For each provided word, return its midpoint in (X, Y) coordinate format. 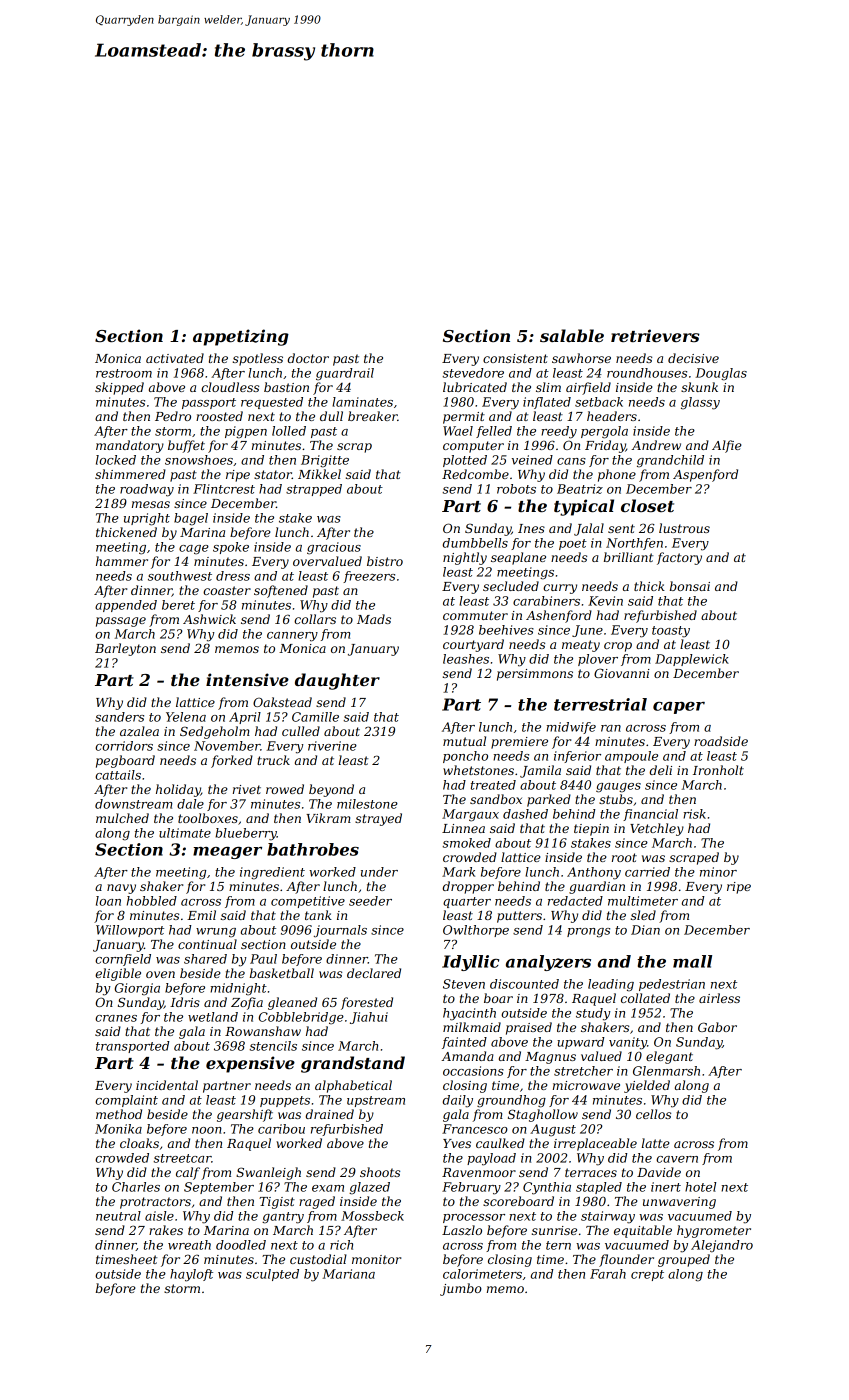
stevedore (473, 373)
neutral (118, 1216)
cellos (653, 1114)
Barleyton (125, 649)
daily (458, 1101)
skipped (119, 388)
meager (227, 853)
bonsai (690, 586)
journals (340, 931)
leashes (466, 659)
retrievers (655, 335)
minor (718, 872)
